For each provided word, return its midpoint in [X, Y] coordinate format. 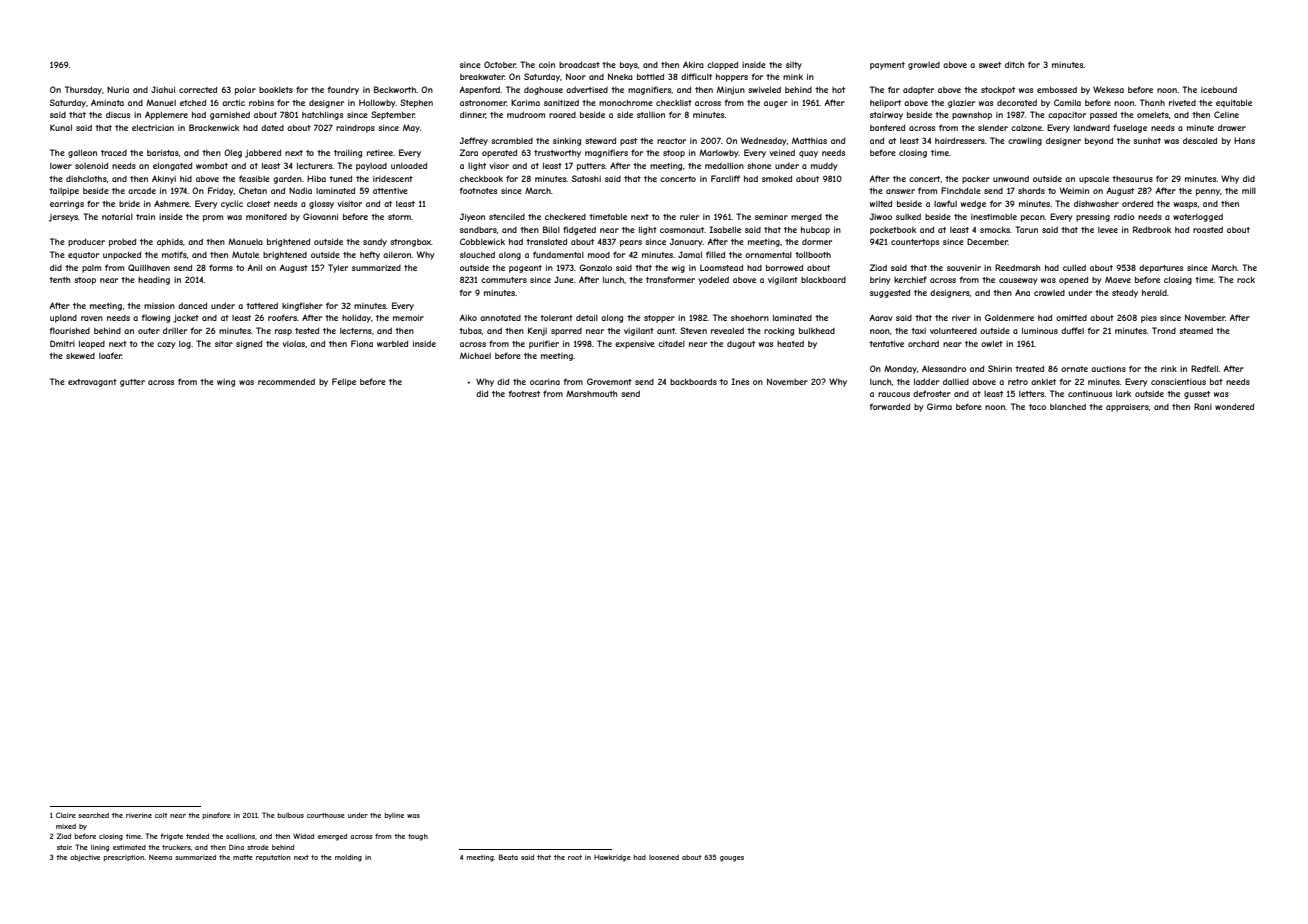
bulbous [291, 815]
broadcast [579, 64]
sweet [990, 65]
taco [1037, 407]
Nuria [118, 89]
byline [394, 816]
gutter [132, 383]
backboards [693, 381]
